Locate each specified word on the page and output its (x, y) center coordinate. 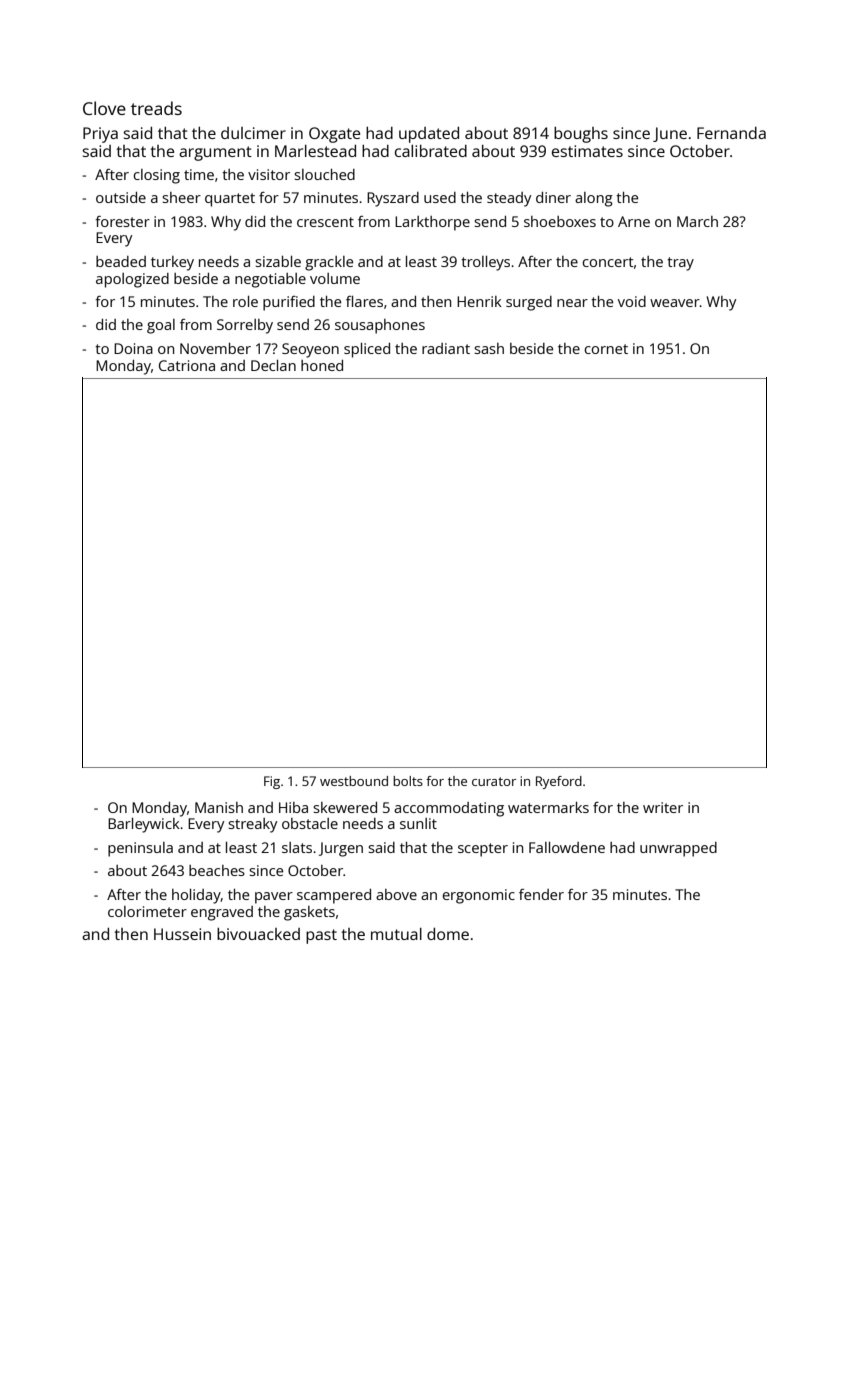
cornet (606, 349)
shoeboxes (560, 221)
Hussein (182, 934)
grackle (329, 263)
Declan (273, 365)
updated (429, 135)
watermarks (548, 807)
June (670, 134)
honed (322, 365)
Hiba (293, 807)
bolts (408, 781)
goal (161, 326)
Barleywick (144, 825)
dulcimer (253, 133)
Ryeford (559, 782)
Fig (272, 782)
